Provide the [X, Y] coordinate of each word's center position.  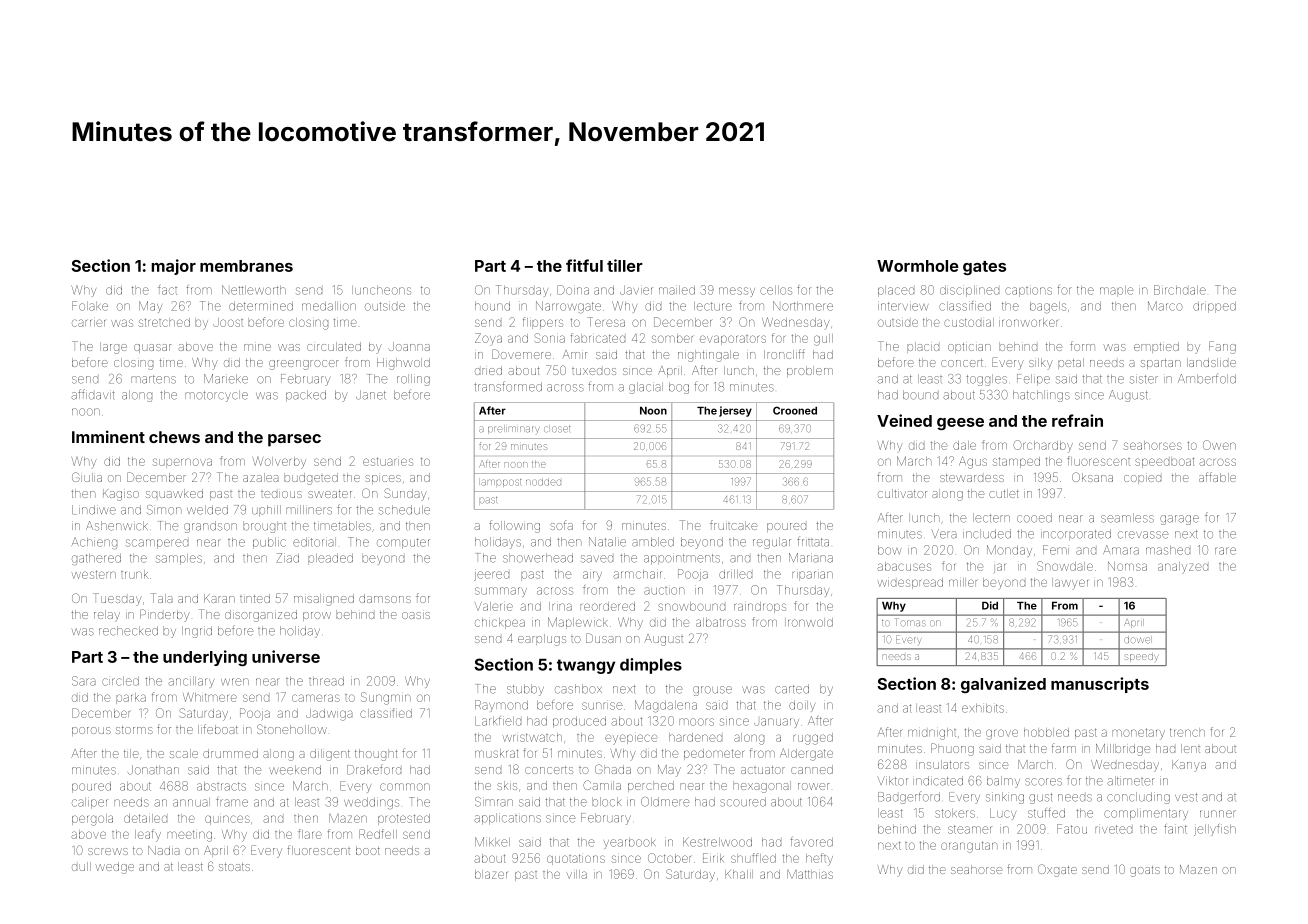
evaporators [733, 340]
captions [1028, 292]
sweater [330, 494]
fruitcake [733, 525]
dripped [1214, 307]
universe [286, 656]
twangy [586, 666]
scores [1043, 782]
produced [579, 722]
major [174, 267]
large [113, 348]
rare [1225, 551]
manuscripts [1100, 685]
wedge [114, 868]
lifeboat [218, 729]
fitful [584, 265]
